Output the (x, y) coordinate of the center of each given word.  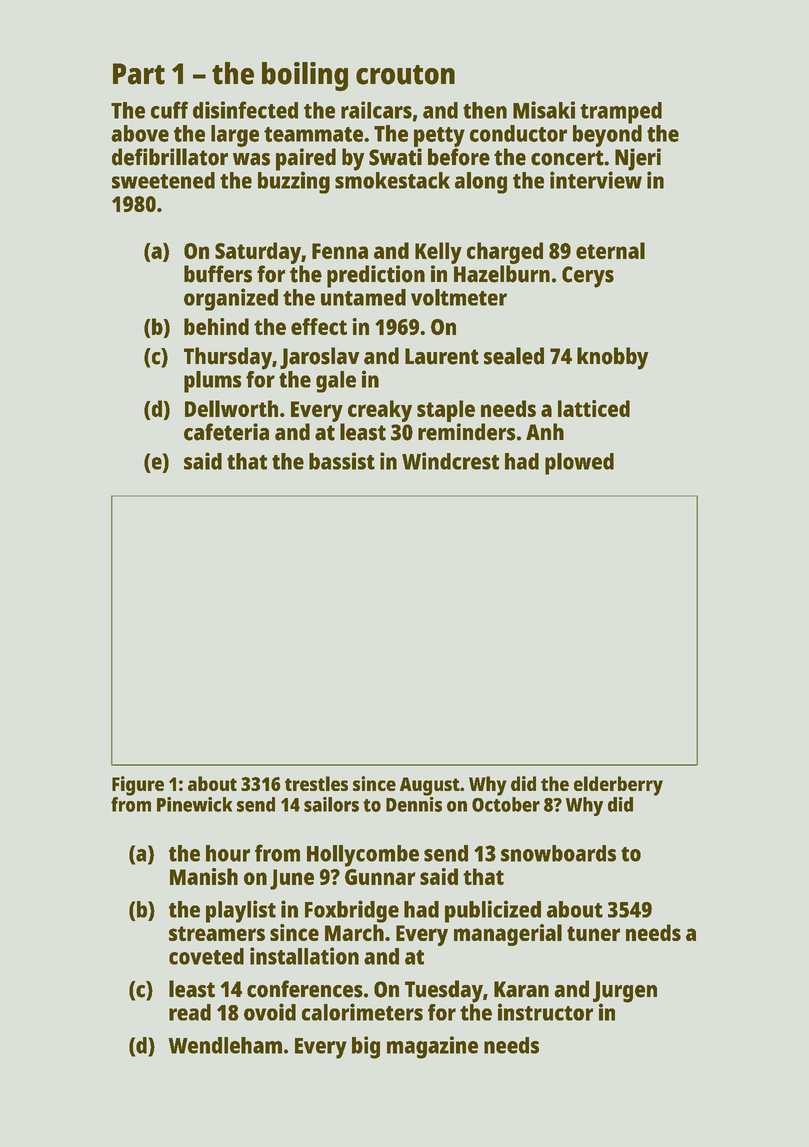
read (190, 1012)
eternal (610, 250)
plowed (579, 464)
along (481, 183)
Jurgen (625, 992)
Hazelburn (502, 274)
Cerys (588, 277)
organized (231, 299)
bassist (342, 461)
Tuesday (444, 991)
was (251, 159)
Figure (138, 786)
